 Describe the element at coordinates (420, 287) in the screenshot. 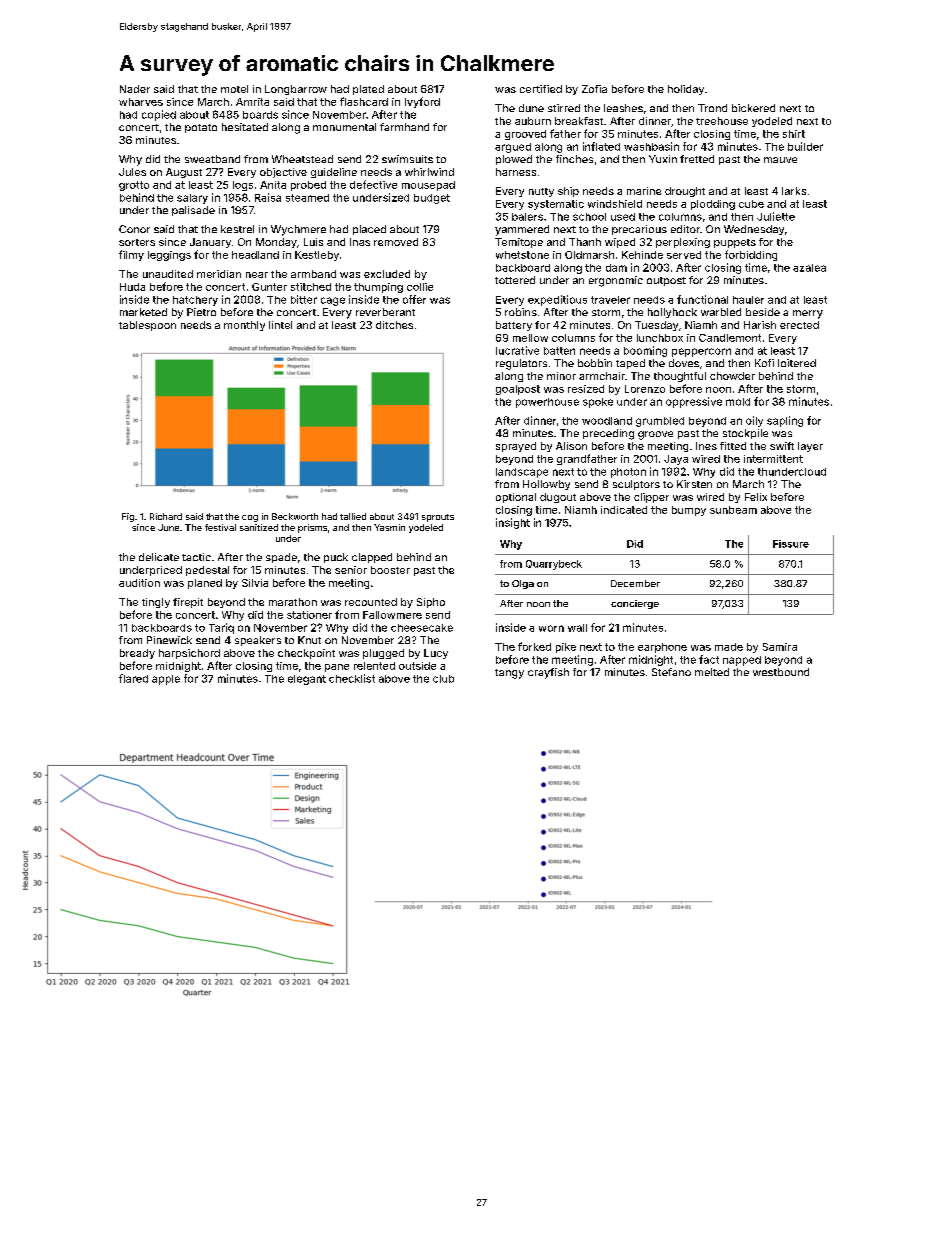

I see `collie` at that location.
